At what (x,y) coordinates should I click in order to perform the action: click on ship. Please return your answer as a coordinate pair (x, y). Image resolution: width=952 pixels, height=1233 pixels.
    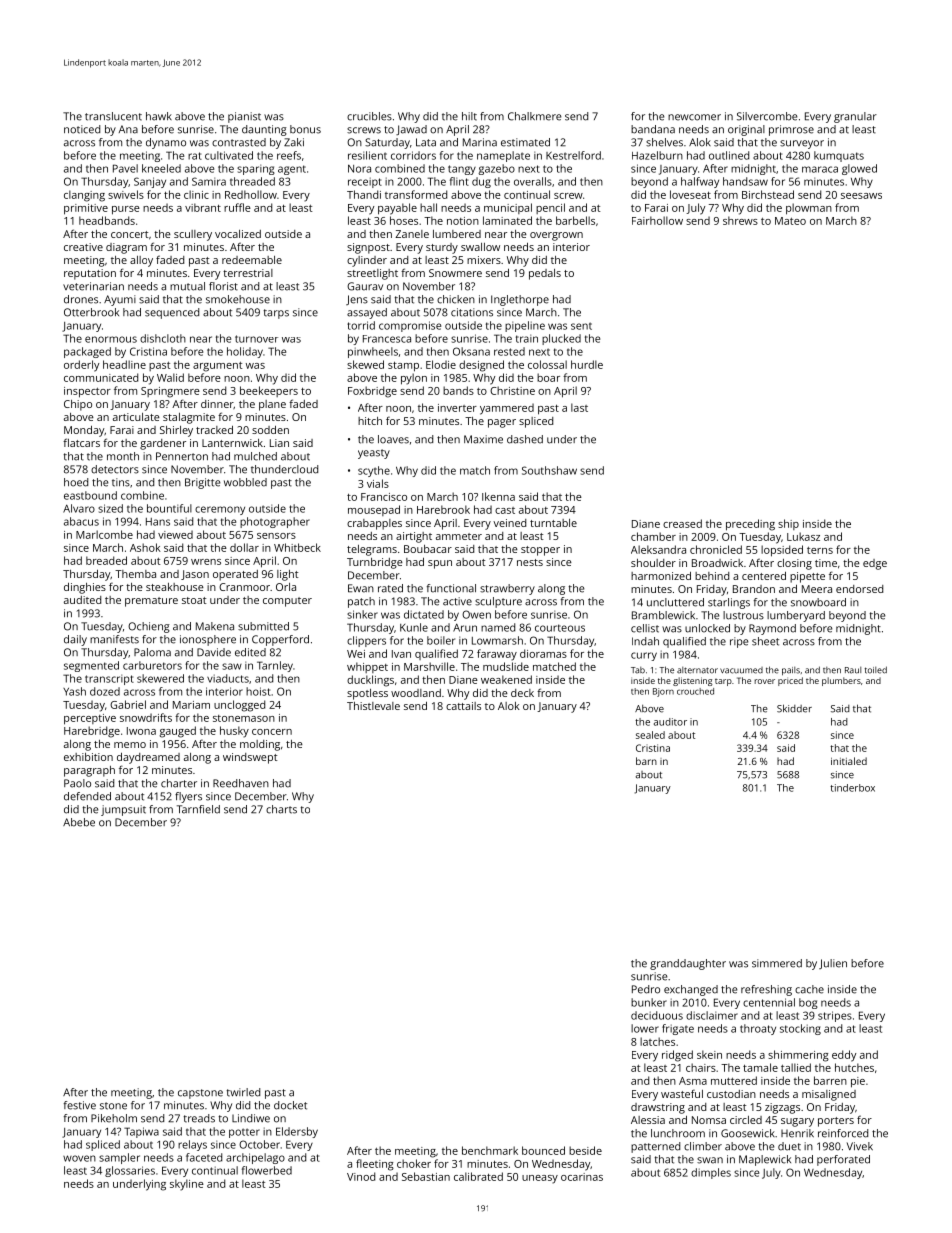
    Looking at the image, I should click on (788, 524).
